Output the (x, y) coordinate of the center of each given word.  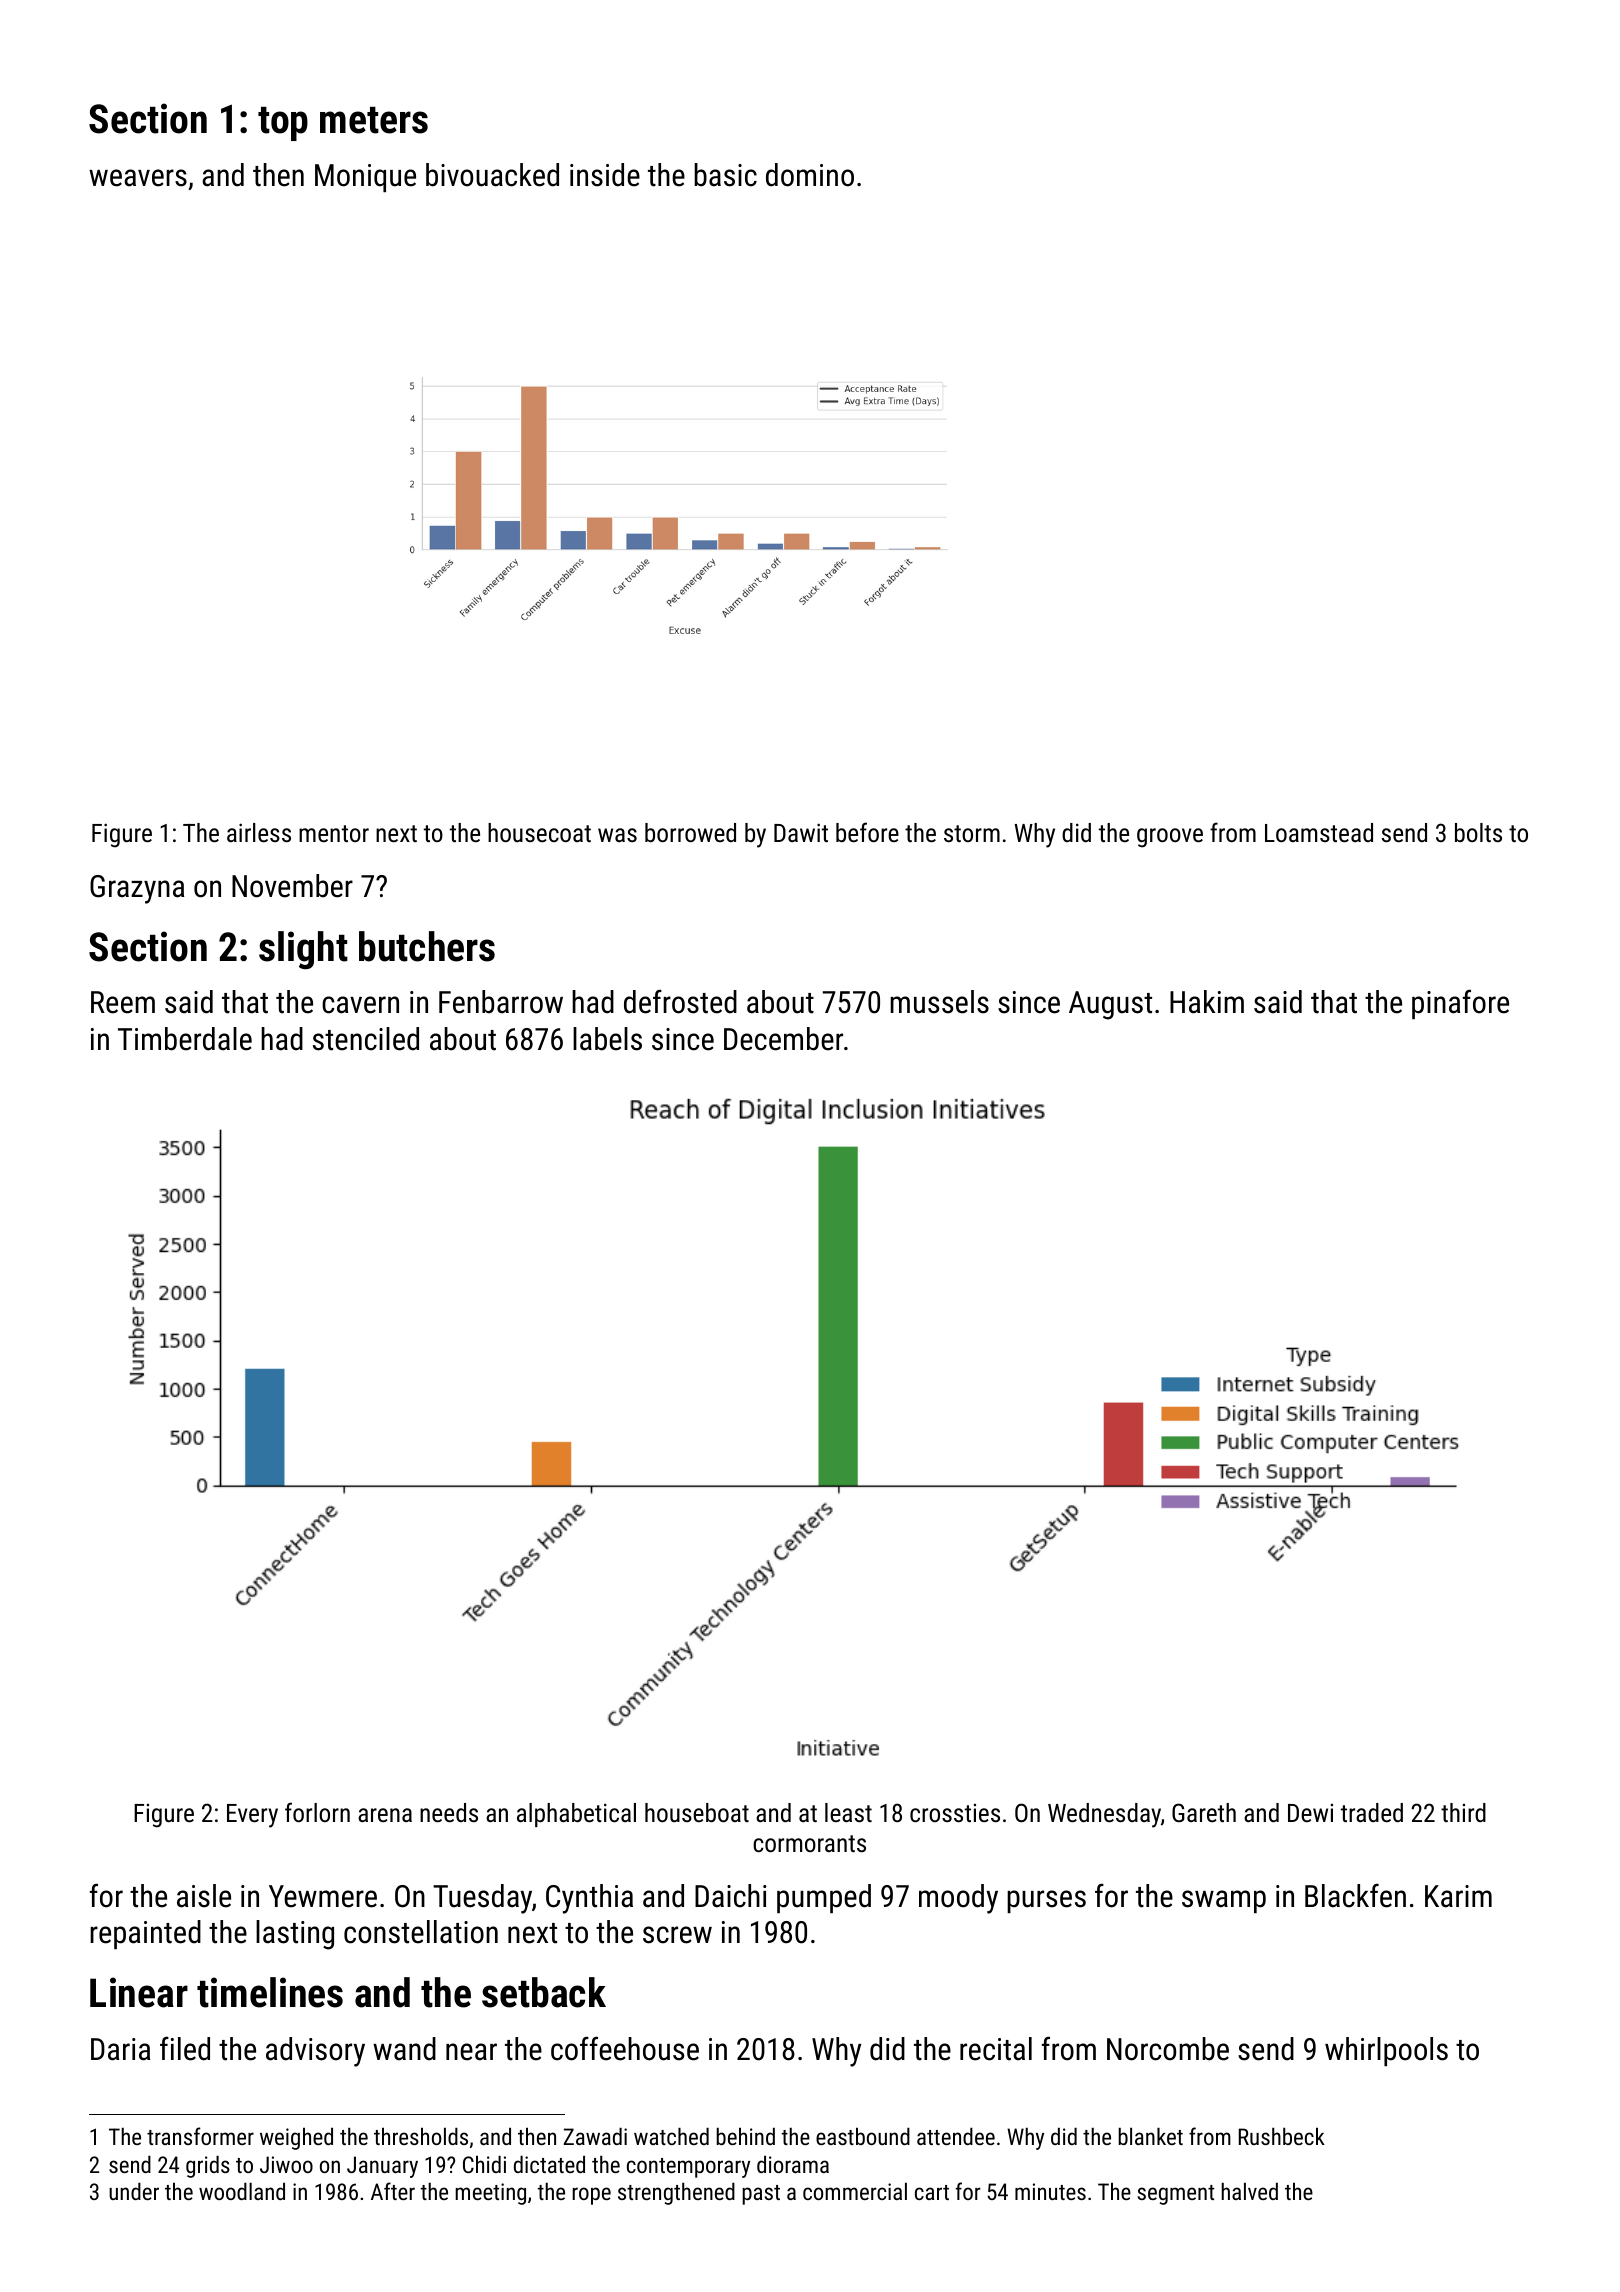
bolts (1478, 832)
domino (810, 175)
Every (252, 1816)
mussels (939, 1002)
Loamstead (1319, 832)
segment (1176, 2195)
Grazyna (137, 889)
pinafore (1460, 1004)
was (617, 835)
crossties (955, 1813)
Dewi (1310, 1813)
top (283, 124)
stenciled (366, 1039)
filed (185, 2048)
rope (591, 2196)
